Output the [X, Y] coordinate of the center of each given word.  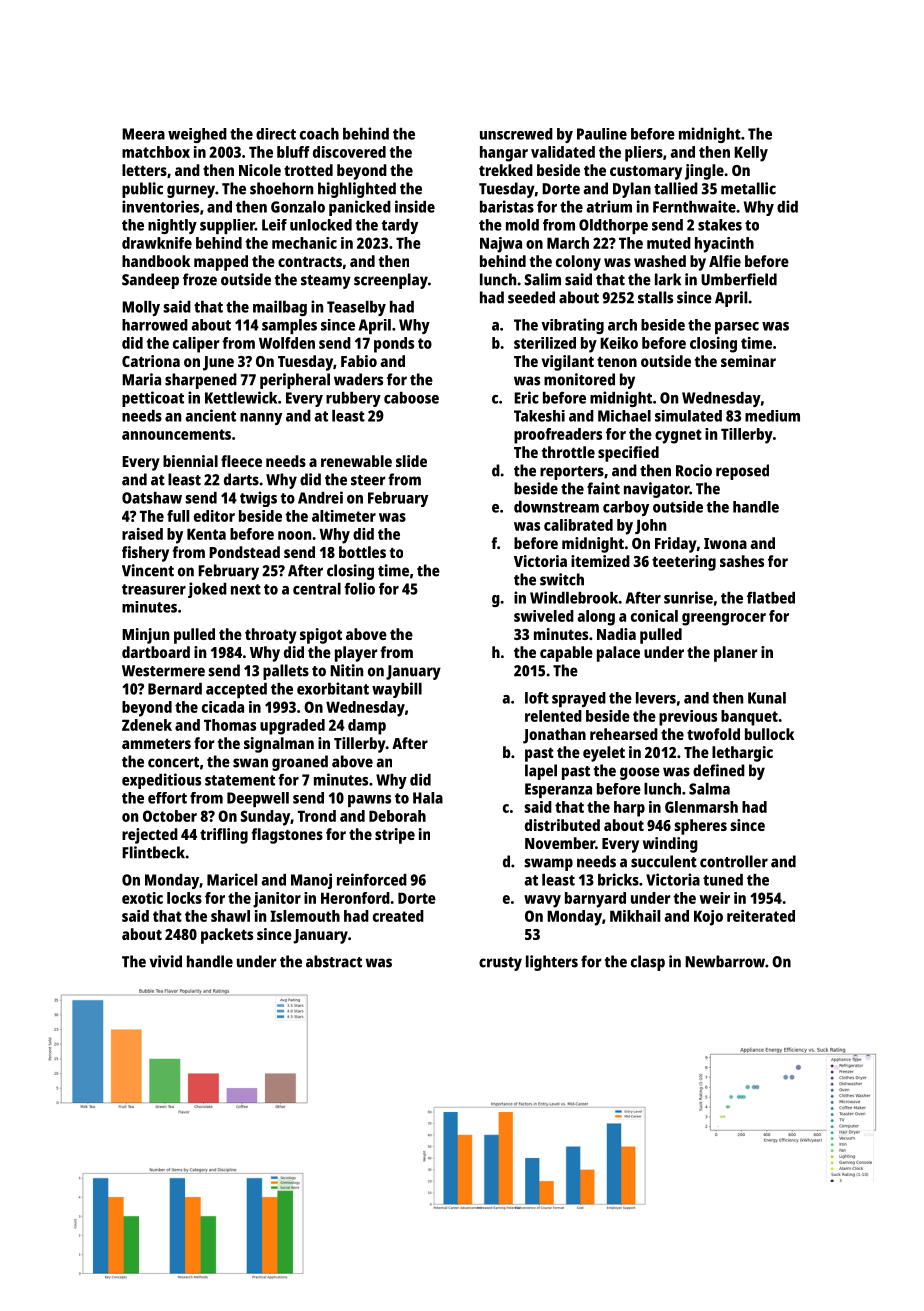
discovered [349, 152]
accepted [236, 690]
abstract [334, 961]
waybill [397, 690]
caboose [411, 398]
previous [688, 718]
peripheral [295, 381]
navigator [657, 490]
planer [735, 654]
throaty [271, 636]
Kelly [751, 154]
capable [566, 654]
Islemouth [305, 916]
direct [276, 134]
